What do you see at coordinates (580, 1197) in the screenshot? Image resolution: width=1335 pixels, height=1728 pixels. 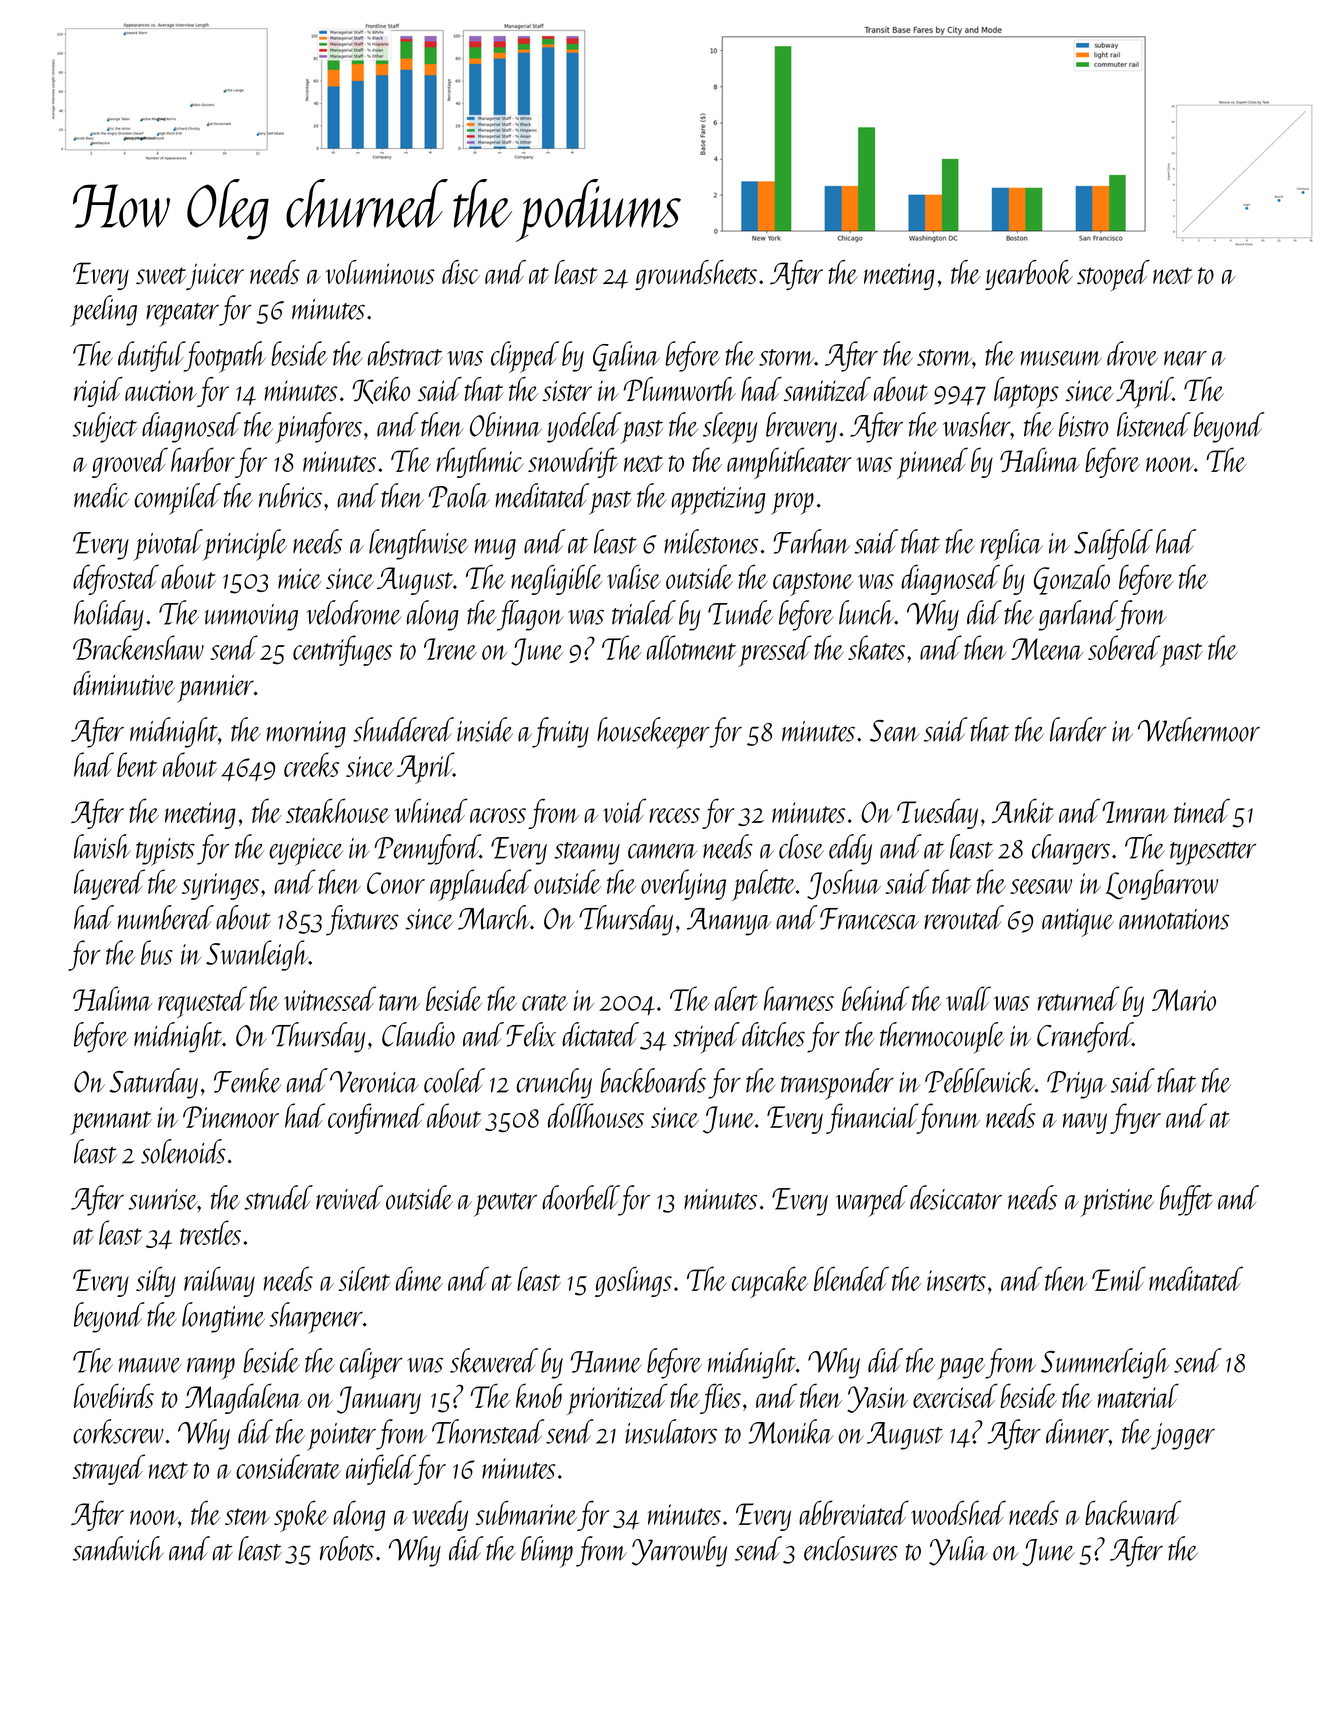 I see `doorbell` at bounding box center [580, 1197].
